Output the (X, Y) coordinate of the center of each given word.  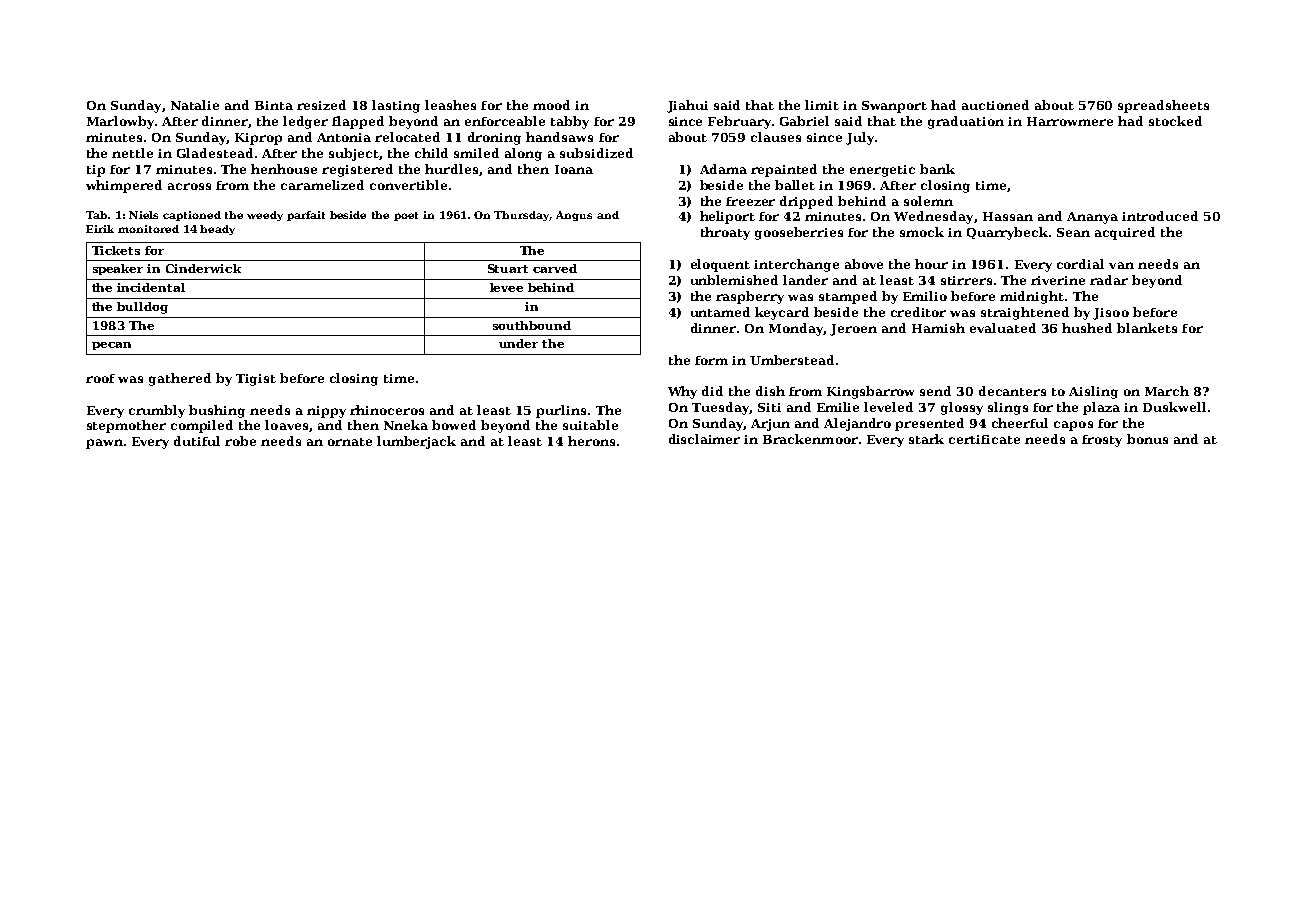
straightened (1025, 313)
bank (937, 169)
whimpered (124, 186)
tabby (570, 122)
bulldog (142, 308)
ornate (350, 442)
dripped (806, 202)
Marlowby (120, 122)
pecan (111, 346)
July (860, 138)
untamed (720, 312)
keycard (782, 313)
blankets (1147, 328)
